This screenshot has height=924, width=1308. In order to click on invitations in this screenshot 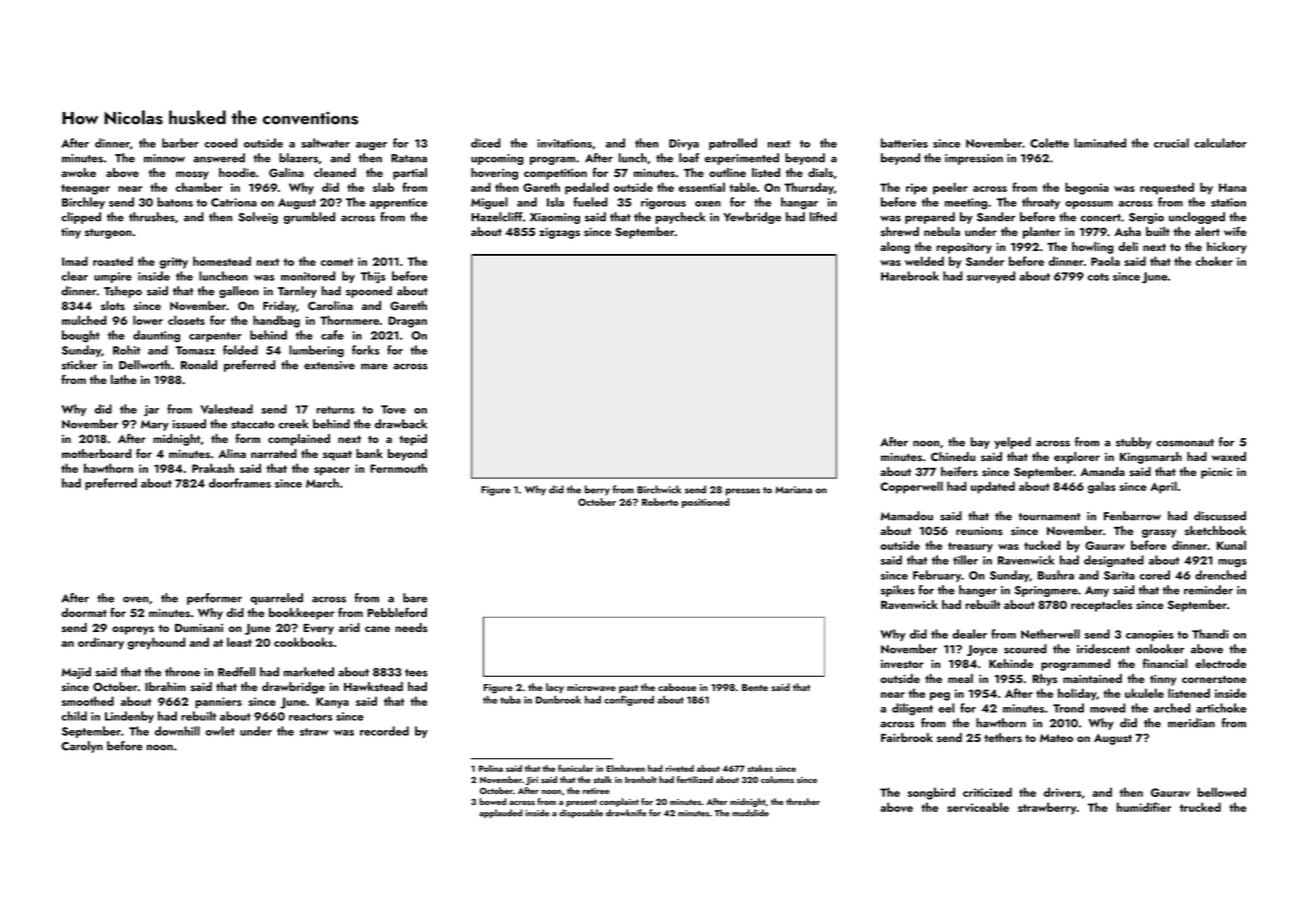, I will do `click(565, 143)`.
